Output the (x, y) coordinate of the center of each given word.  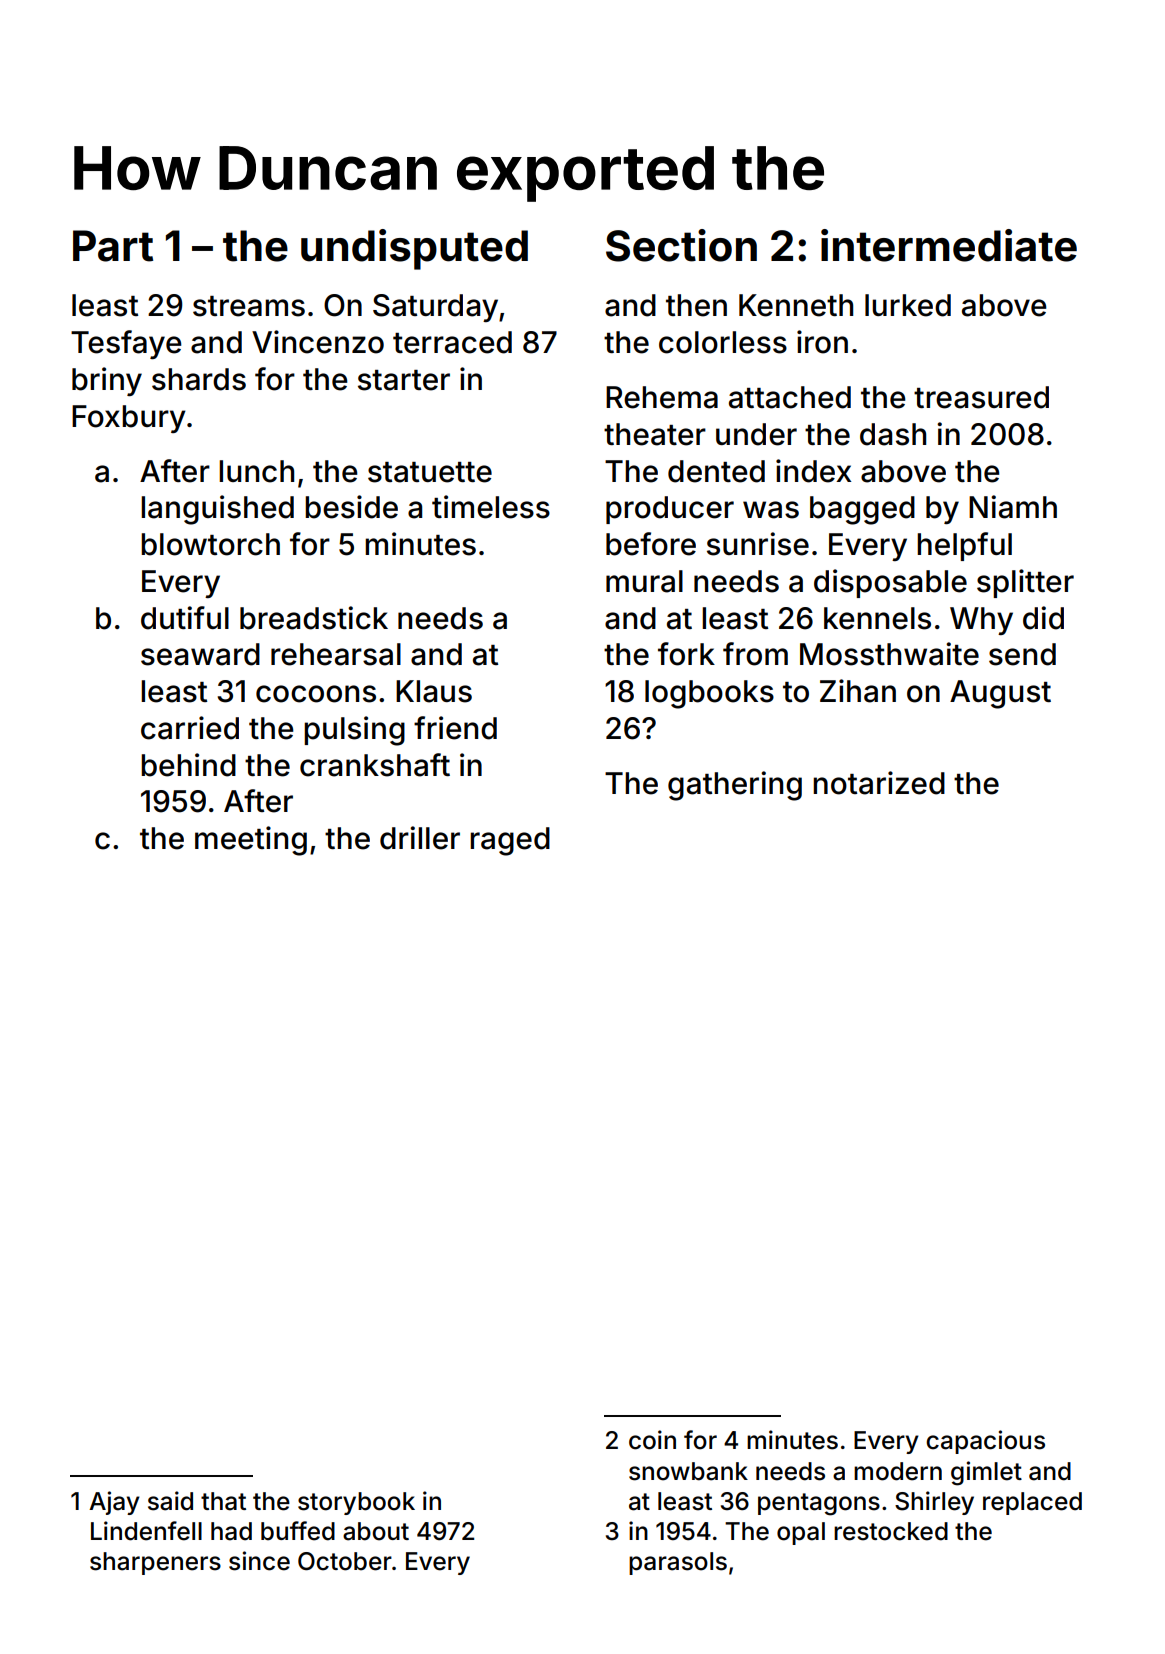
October (345, 1561)
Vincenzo (318, 342)
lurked (908, 305)
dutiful (185, 618)
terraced (452, 342)
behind (188, 765)
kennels (877, 618)
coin (652, 1440)
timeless (491, 507)
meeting (251, 841)
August (1000, 694)
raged (510, 841)
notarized (879, 783)
